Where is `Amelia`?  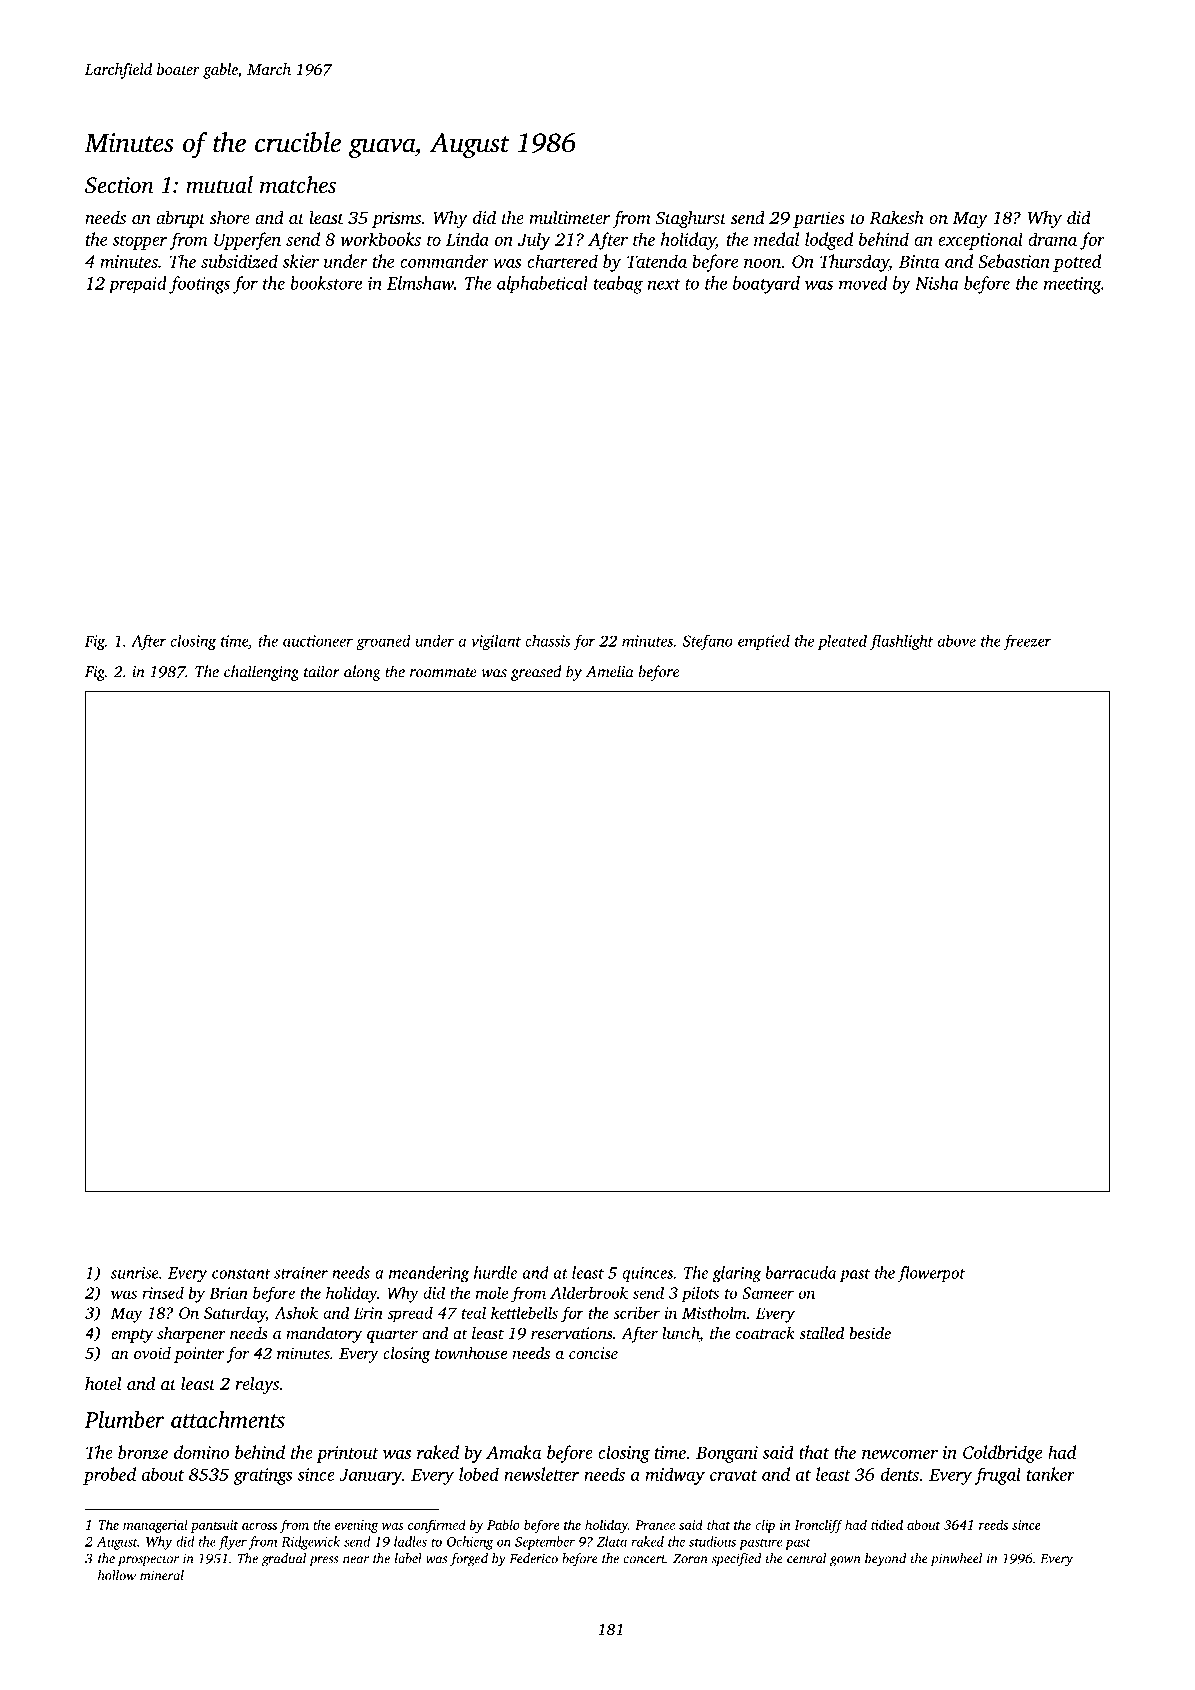 Amelia is located at coordinates (610, 671).
